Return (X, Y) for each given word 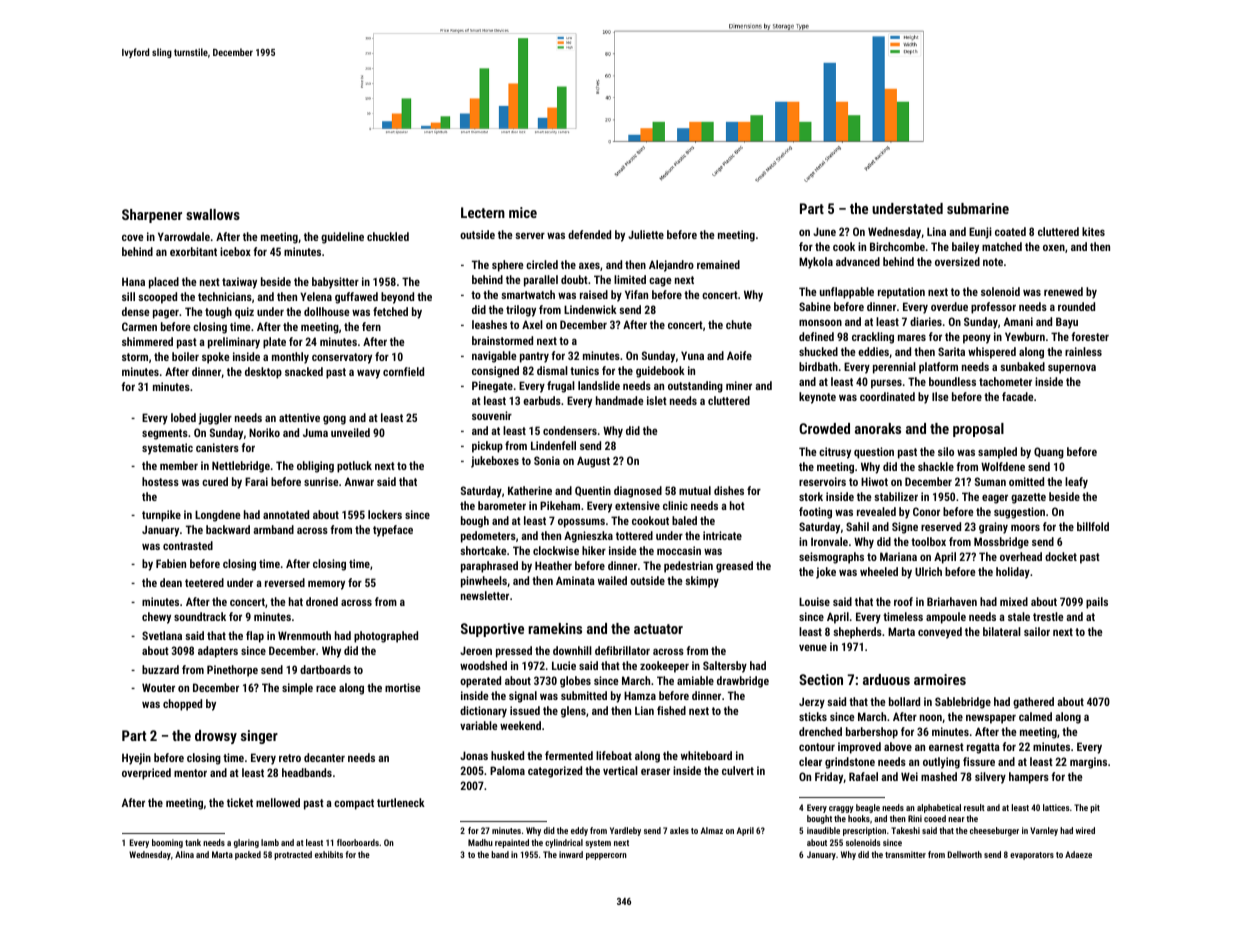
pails (1097, 603)
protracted (293, 855)
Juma (315, 432)
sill (128, 296)
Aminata (575, 580)
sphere (508, 266)
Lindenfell (553, 445)
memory (326, 585)
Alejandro (671, 266)
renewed (1063, 291)
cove (133, 237)
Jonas (474, 755)
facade (1018, 396)
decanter (324, 757)
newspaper (991, 719)
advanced (858, 261)
